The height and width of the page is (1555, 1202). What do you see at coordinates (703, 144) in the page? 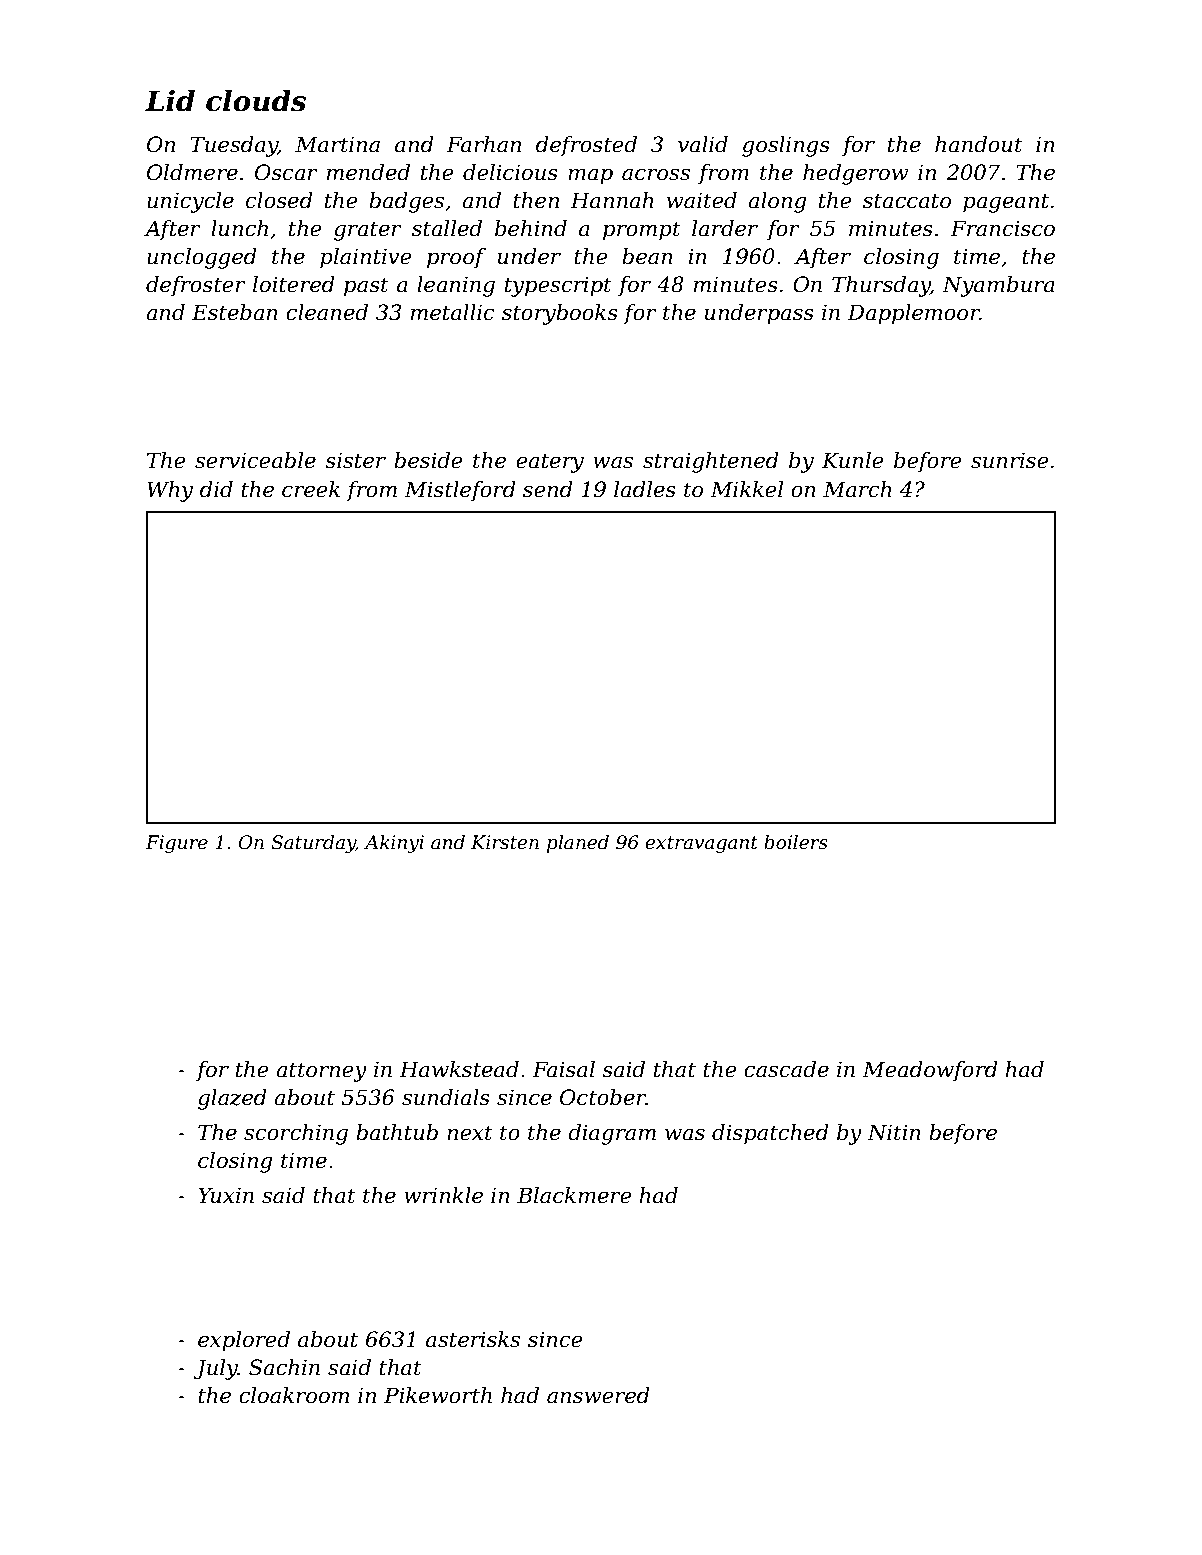
I see `valid` at bounding box center [703, 144].
